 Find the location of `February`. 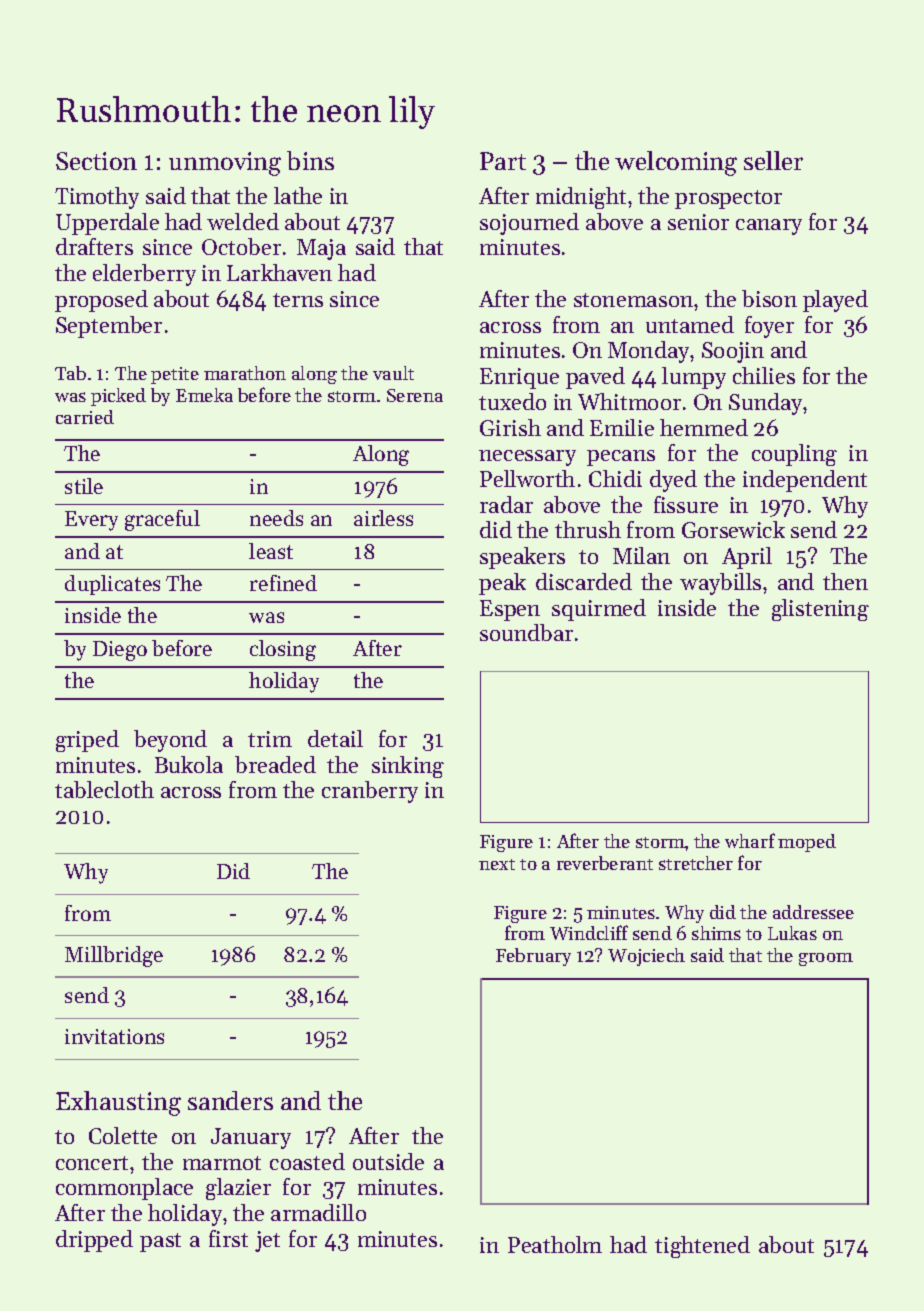

February is located at coordinates (533, 957).
